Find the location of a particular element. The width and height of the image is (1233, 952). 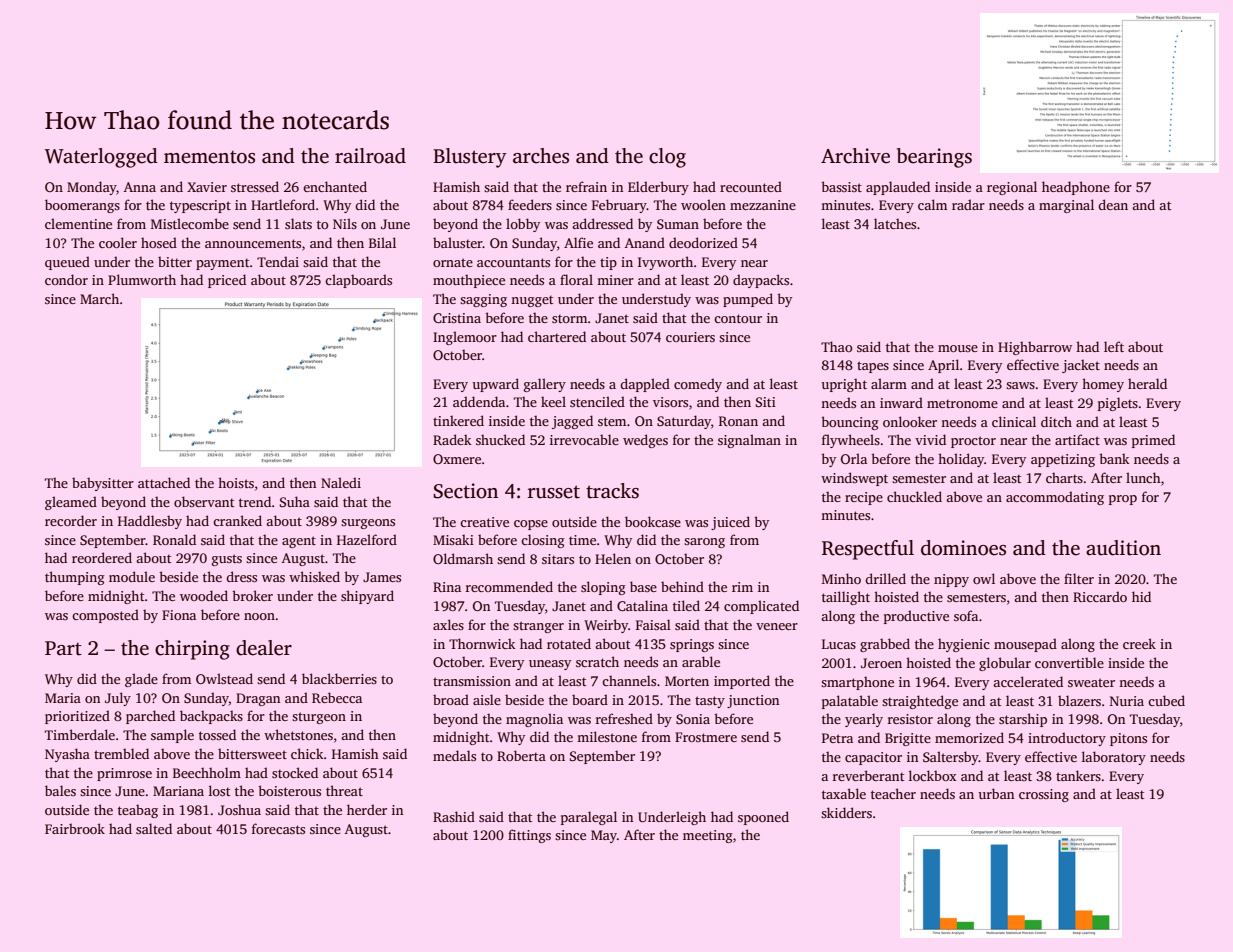

creek is located at coordinates (1139, 643).
